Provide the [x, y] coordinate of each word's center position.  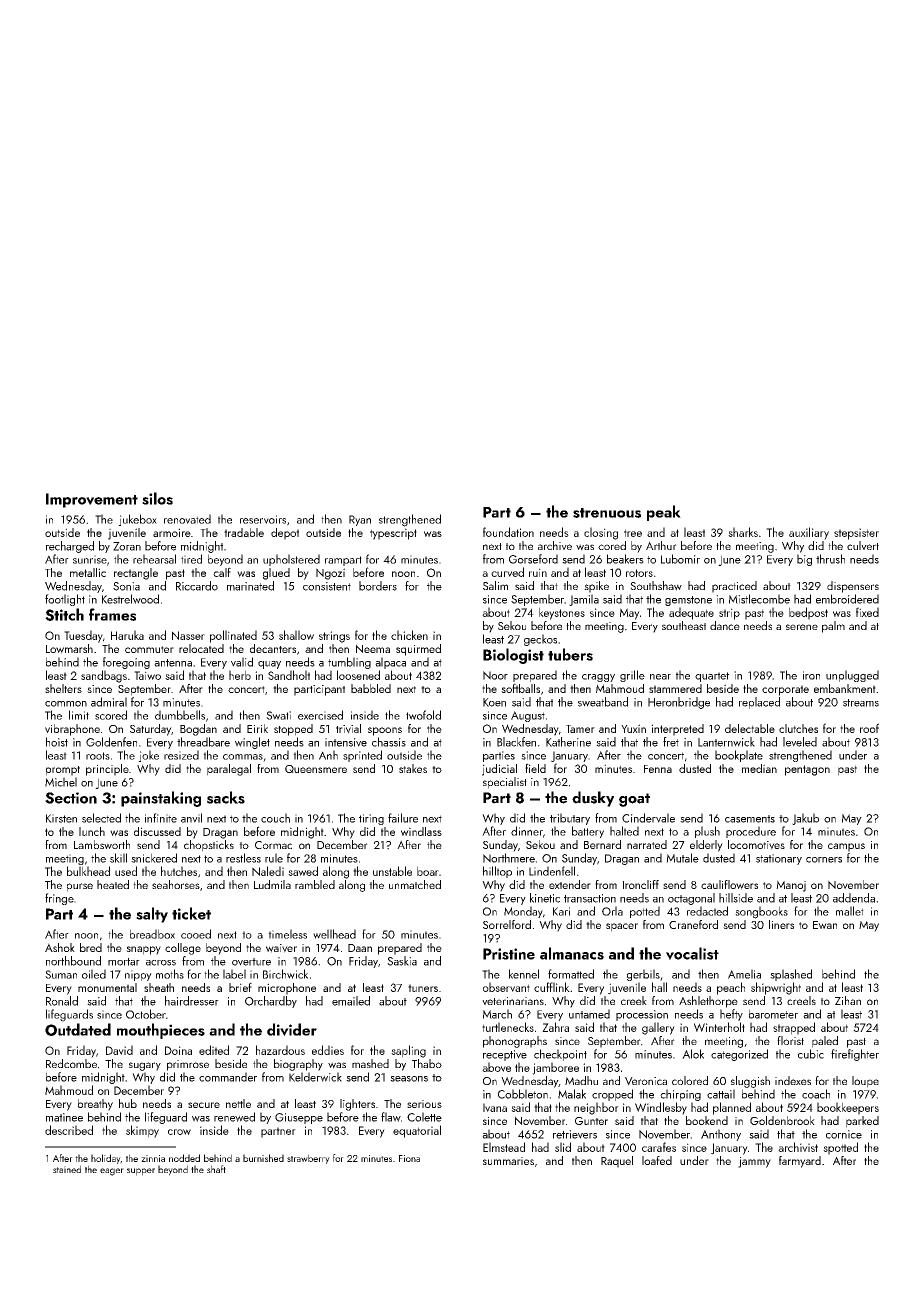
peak [664, 513]
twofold [423, 715]
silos [157, 498]
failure [403, 818]
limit [79, 715]
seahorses [176, 884]
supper [141, 1172]
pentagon [807, 770]
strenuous [607, 513]
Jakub [805, 819]
